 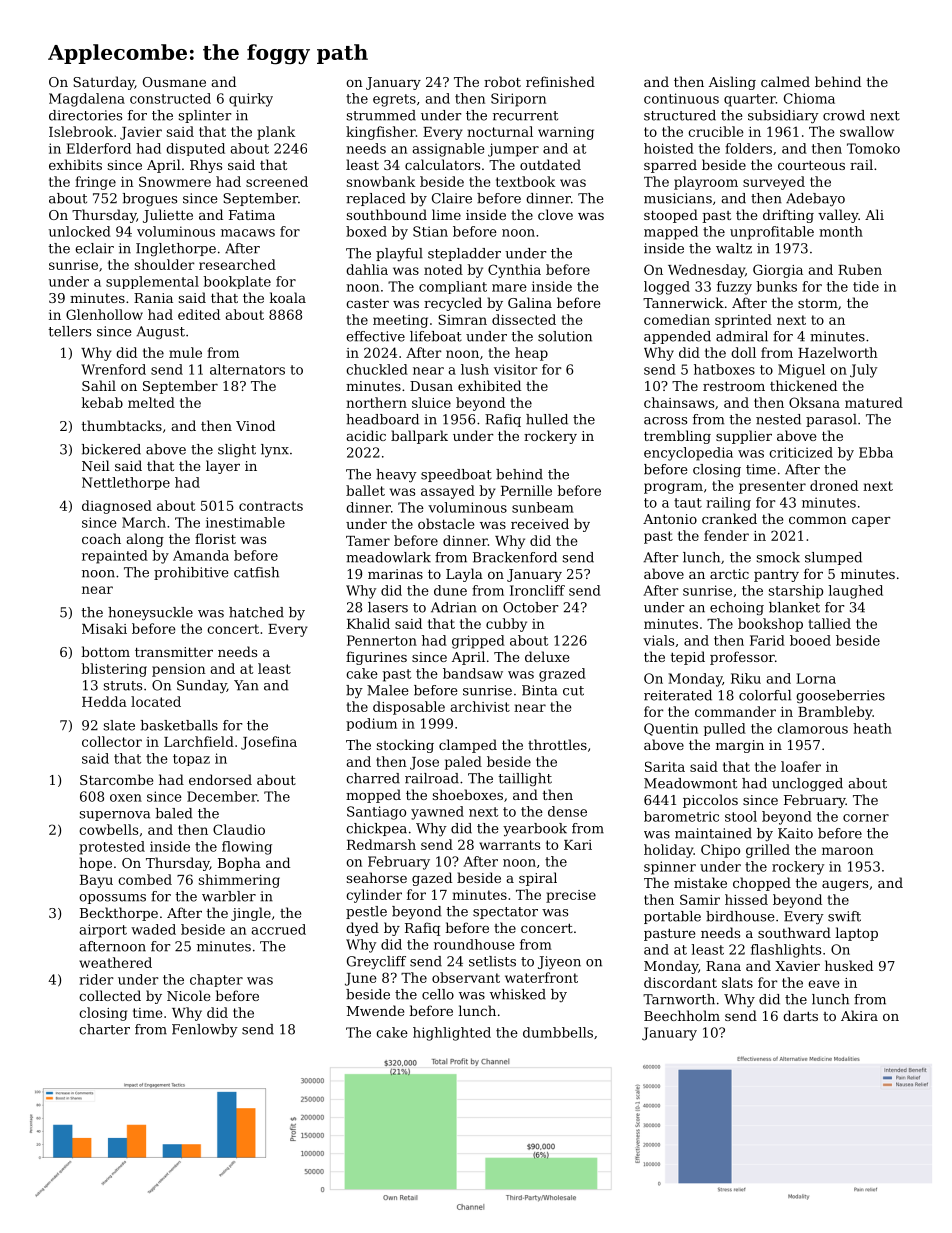 I want to click on tide, so click(x=866, y=286).
